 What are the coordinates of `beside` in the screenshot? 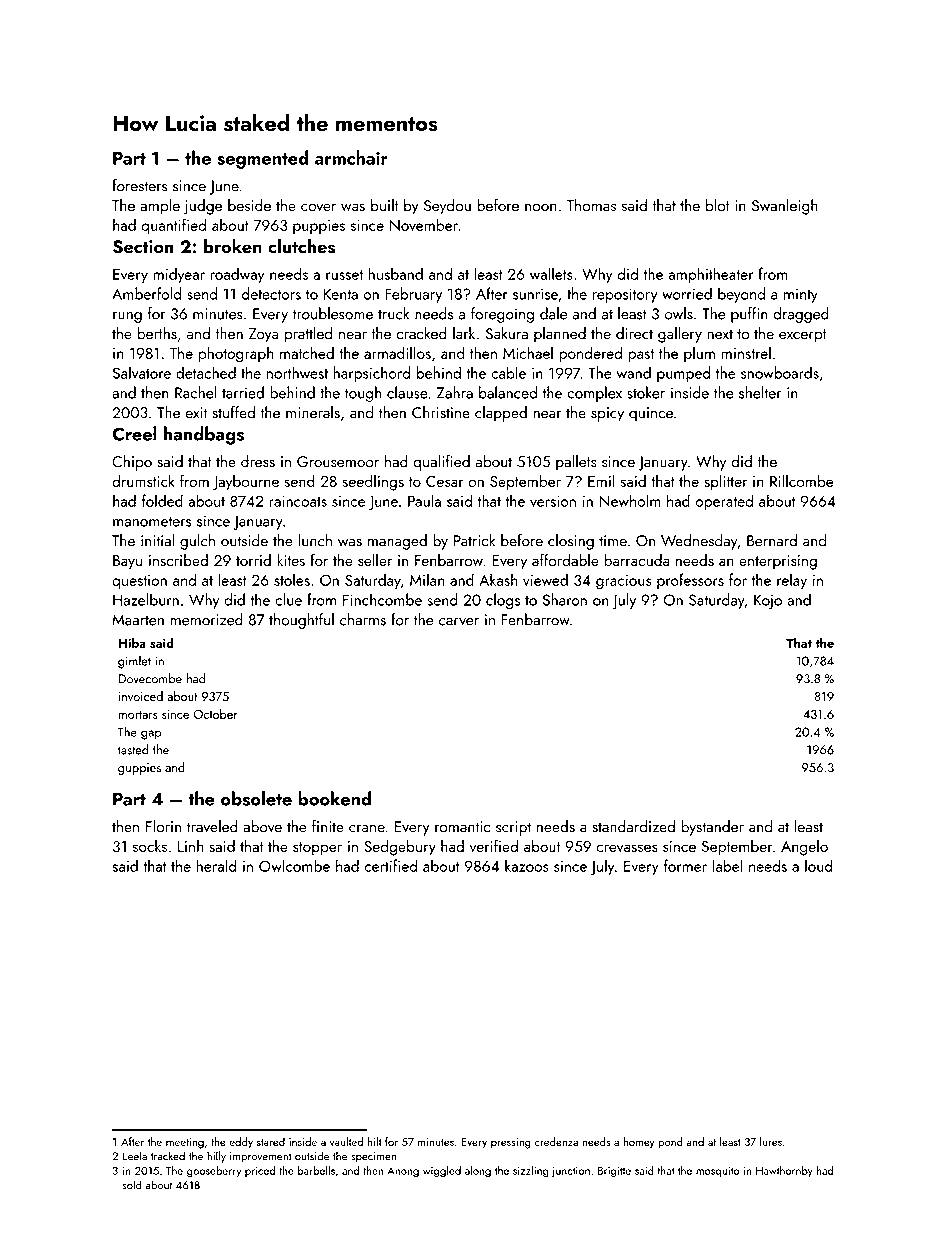 It's located at (249, 205).
